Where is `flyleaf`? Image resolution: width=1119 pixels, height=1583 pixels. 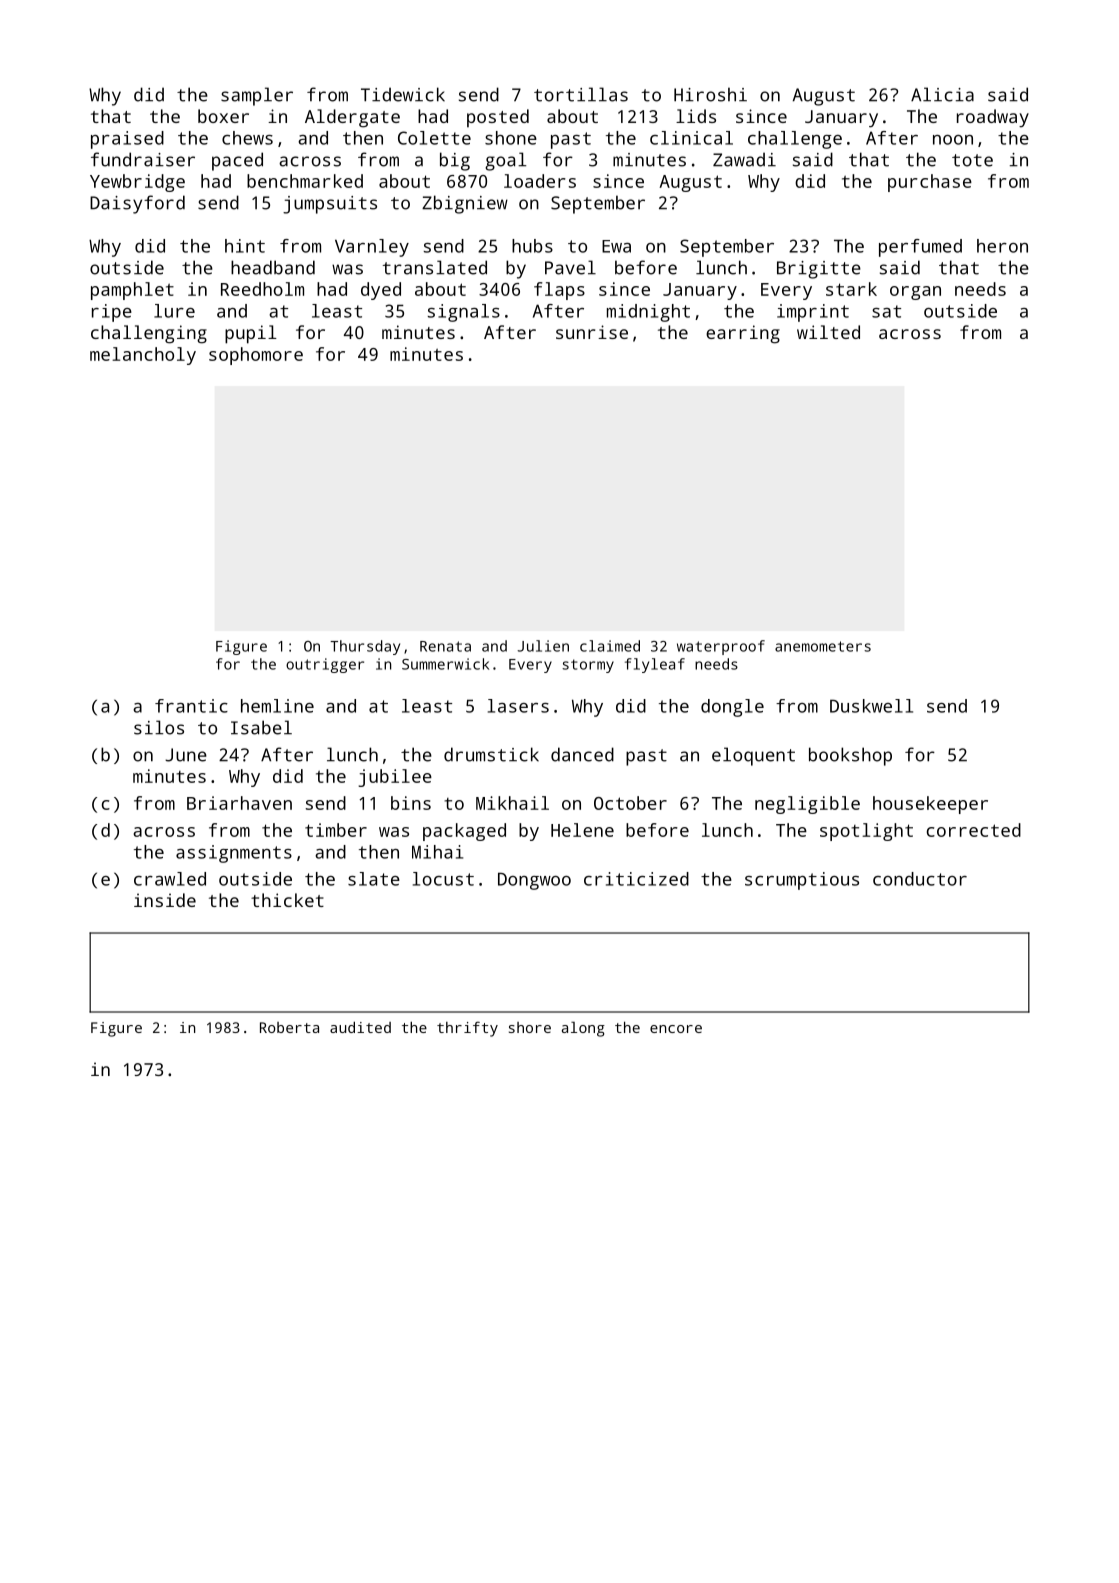 flyleaf is located at coordinates (655, 665).
